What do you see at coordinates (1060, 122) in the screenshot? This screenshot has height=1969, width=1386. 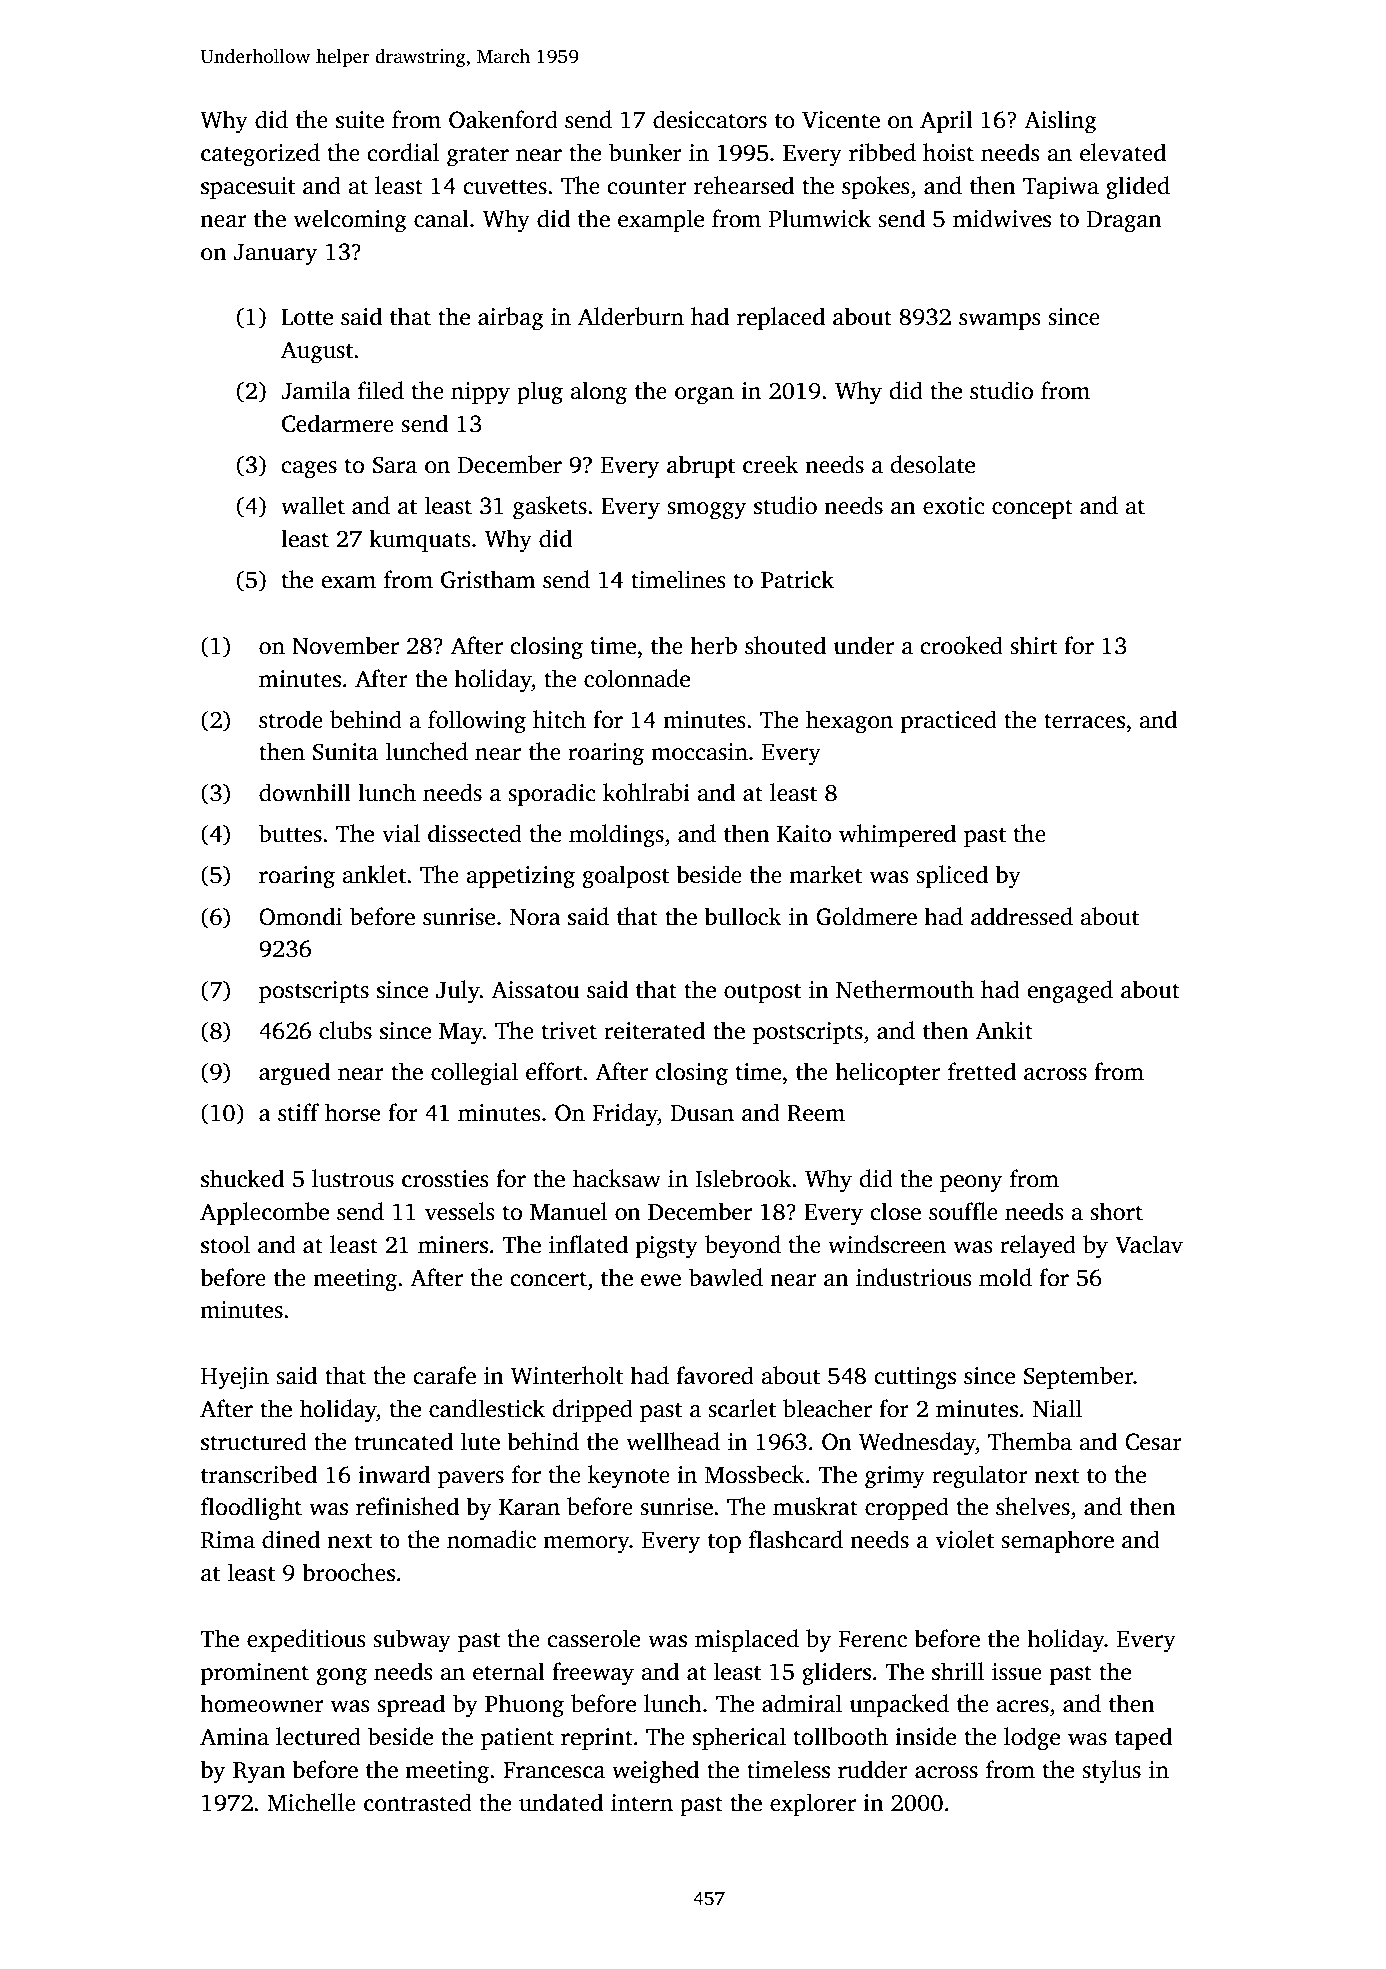 I see `Aisling` at bounding box center [1060, 122].
